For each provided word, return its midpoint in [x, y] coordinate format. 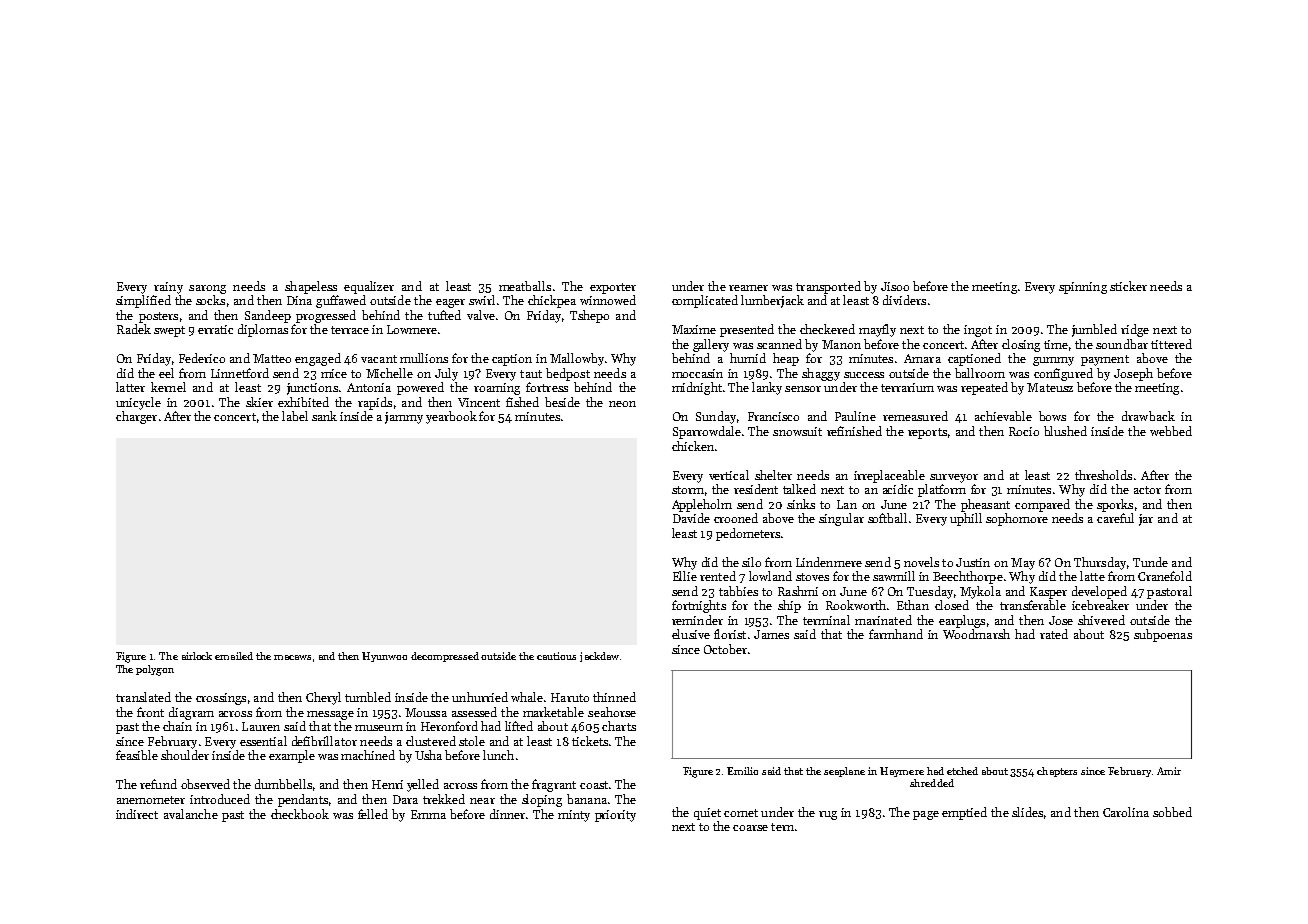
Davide [691, 518]
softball [887, 518]
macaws [292, 657]
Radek [134, 329]
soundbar [1122, 344]
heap [786, 359]
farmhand [896, 634]
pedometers [748, 534]
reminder [697, 620]
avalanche [191, 814]
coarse [750, 828]
